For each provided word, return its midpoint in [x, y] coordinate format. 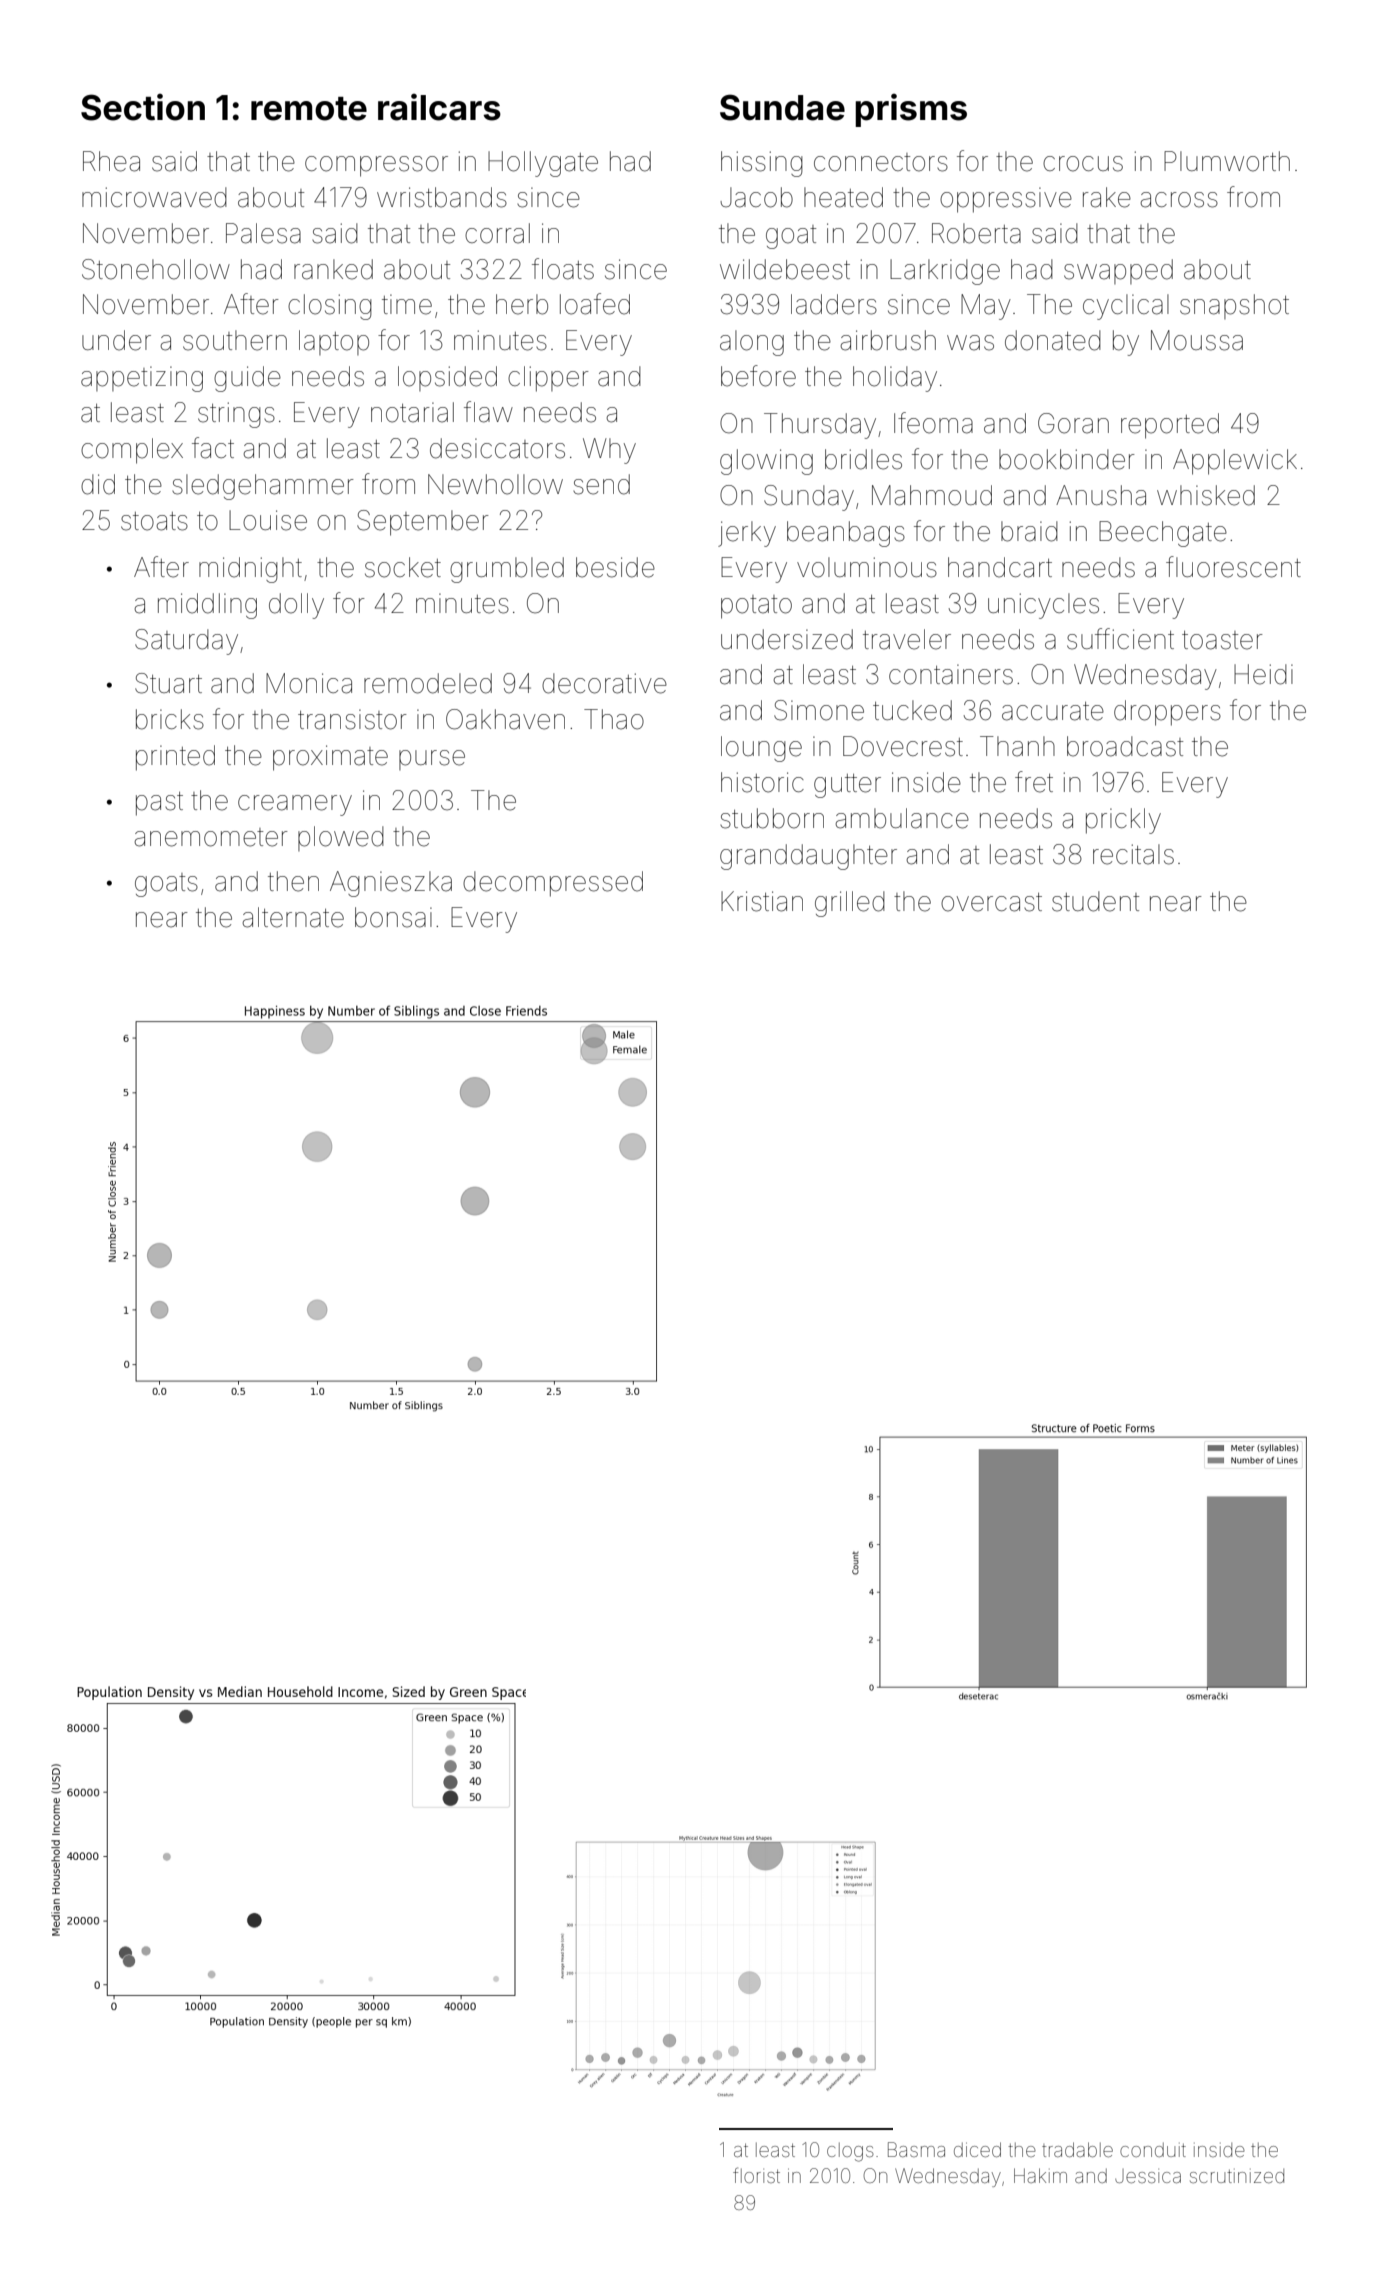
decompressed [553, 884]
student [1095, 901]
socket [403, 567]
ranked [333, 269]
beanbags [846, 534]
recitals [1133, 854]
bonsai [393, 917]
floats [563, 269]
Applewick [1235, 462]
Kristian [762, 901]
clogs [850, 2152]
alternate [293, 917]
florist [756, 2175]
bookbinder [1067, 459]
